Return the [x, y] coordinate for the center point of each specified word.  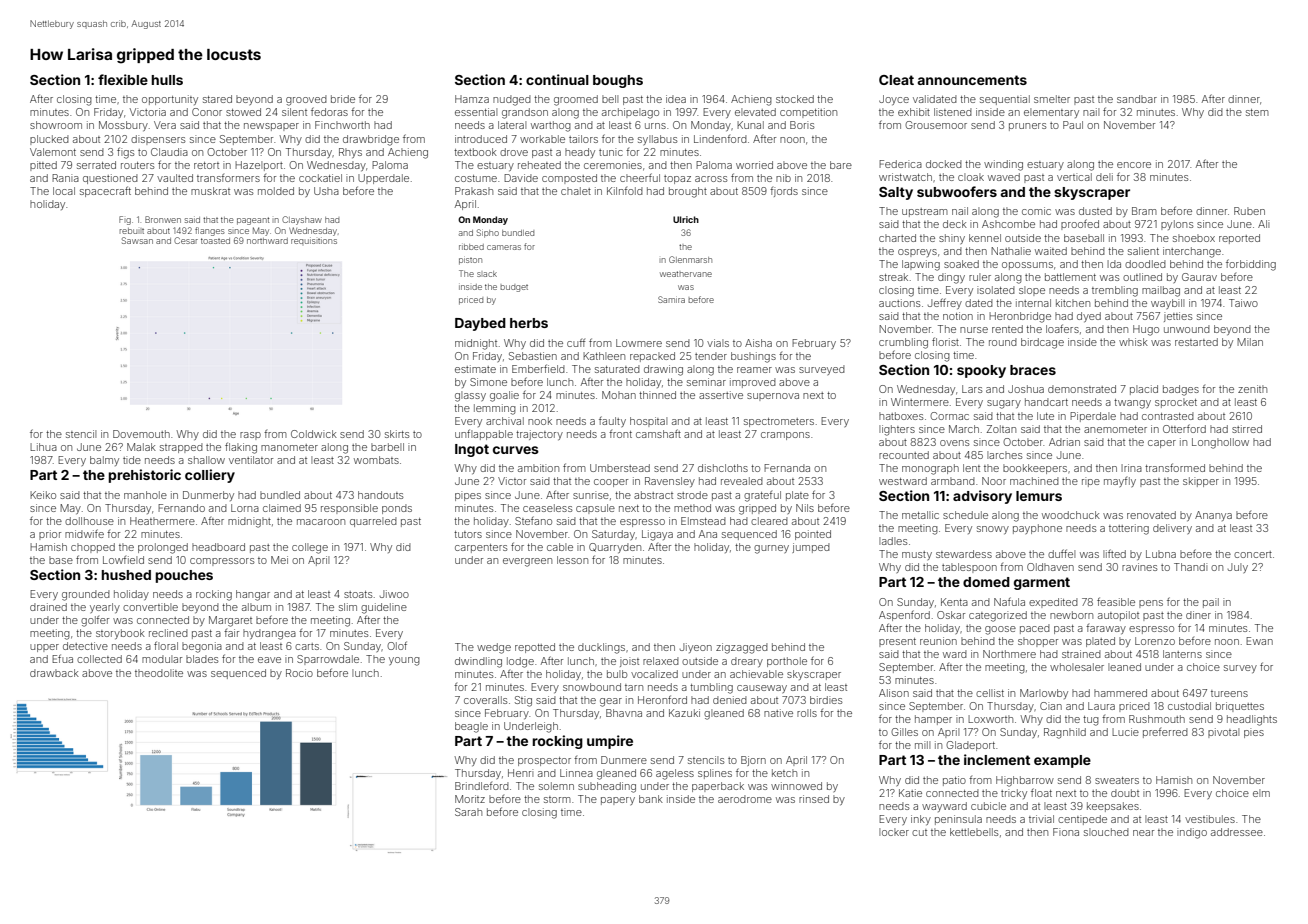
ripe [1091, 482]
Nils [805, 508]
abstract [653, 495]
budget [514, 288]
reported [1239, 239]
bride [343, 99]
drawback [54, 673]
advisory [982, 497]
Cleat [896, 80]
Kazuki [684, 713]
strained [1081, 654]
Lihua [43, 447]
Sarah [468, 812]
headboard [218, 547]
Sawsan [137, 240]
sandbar [1137, 99]
